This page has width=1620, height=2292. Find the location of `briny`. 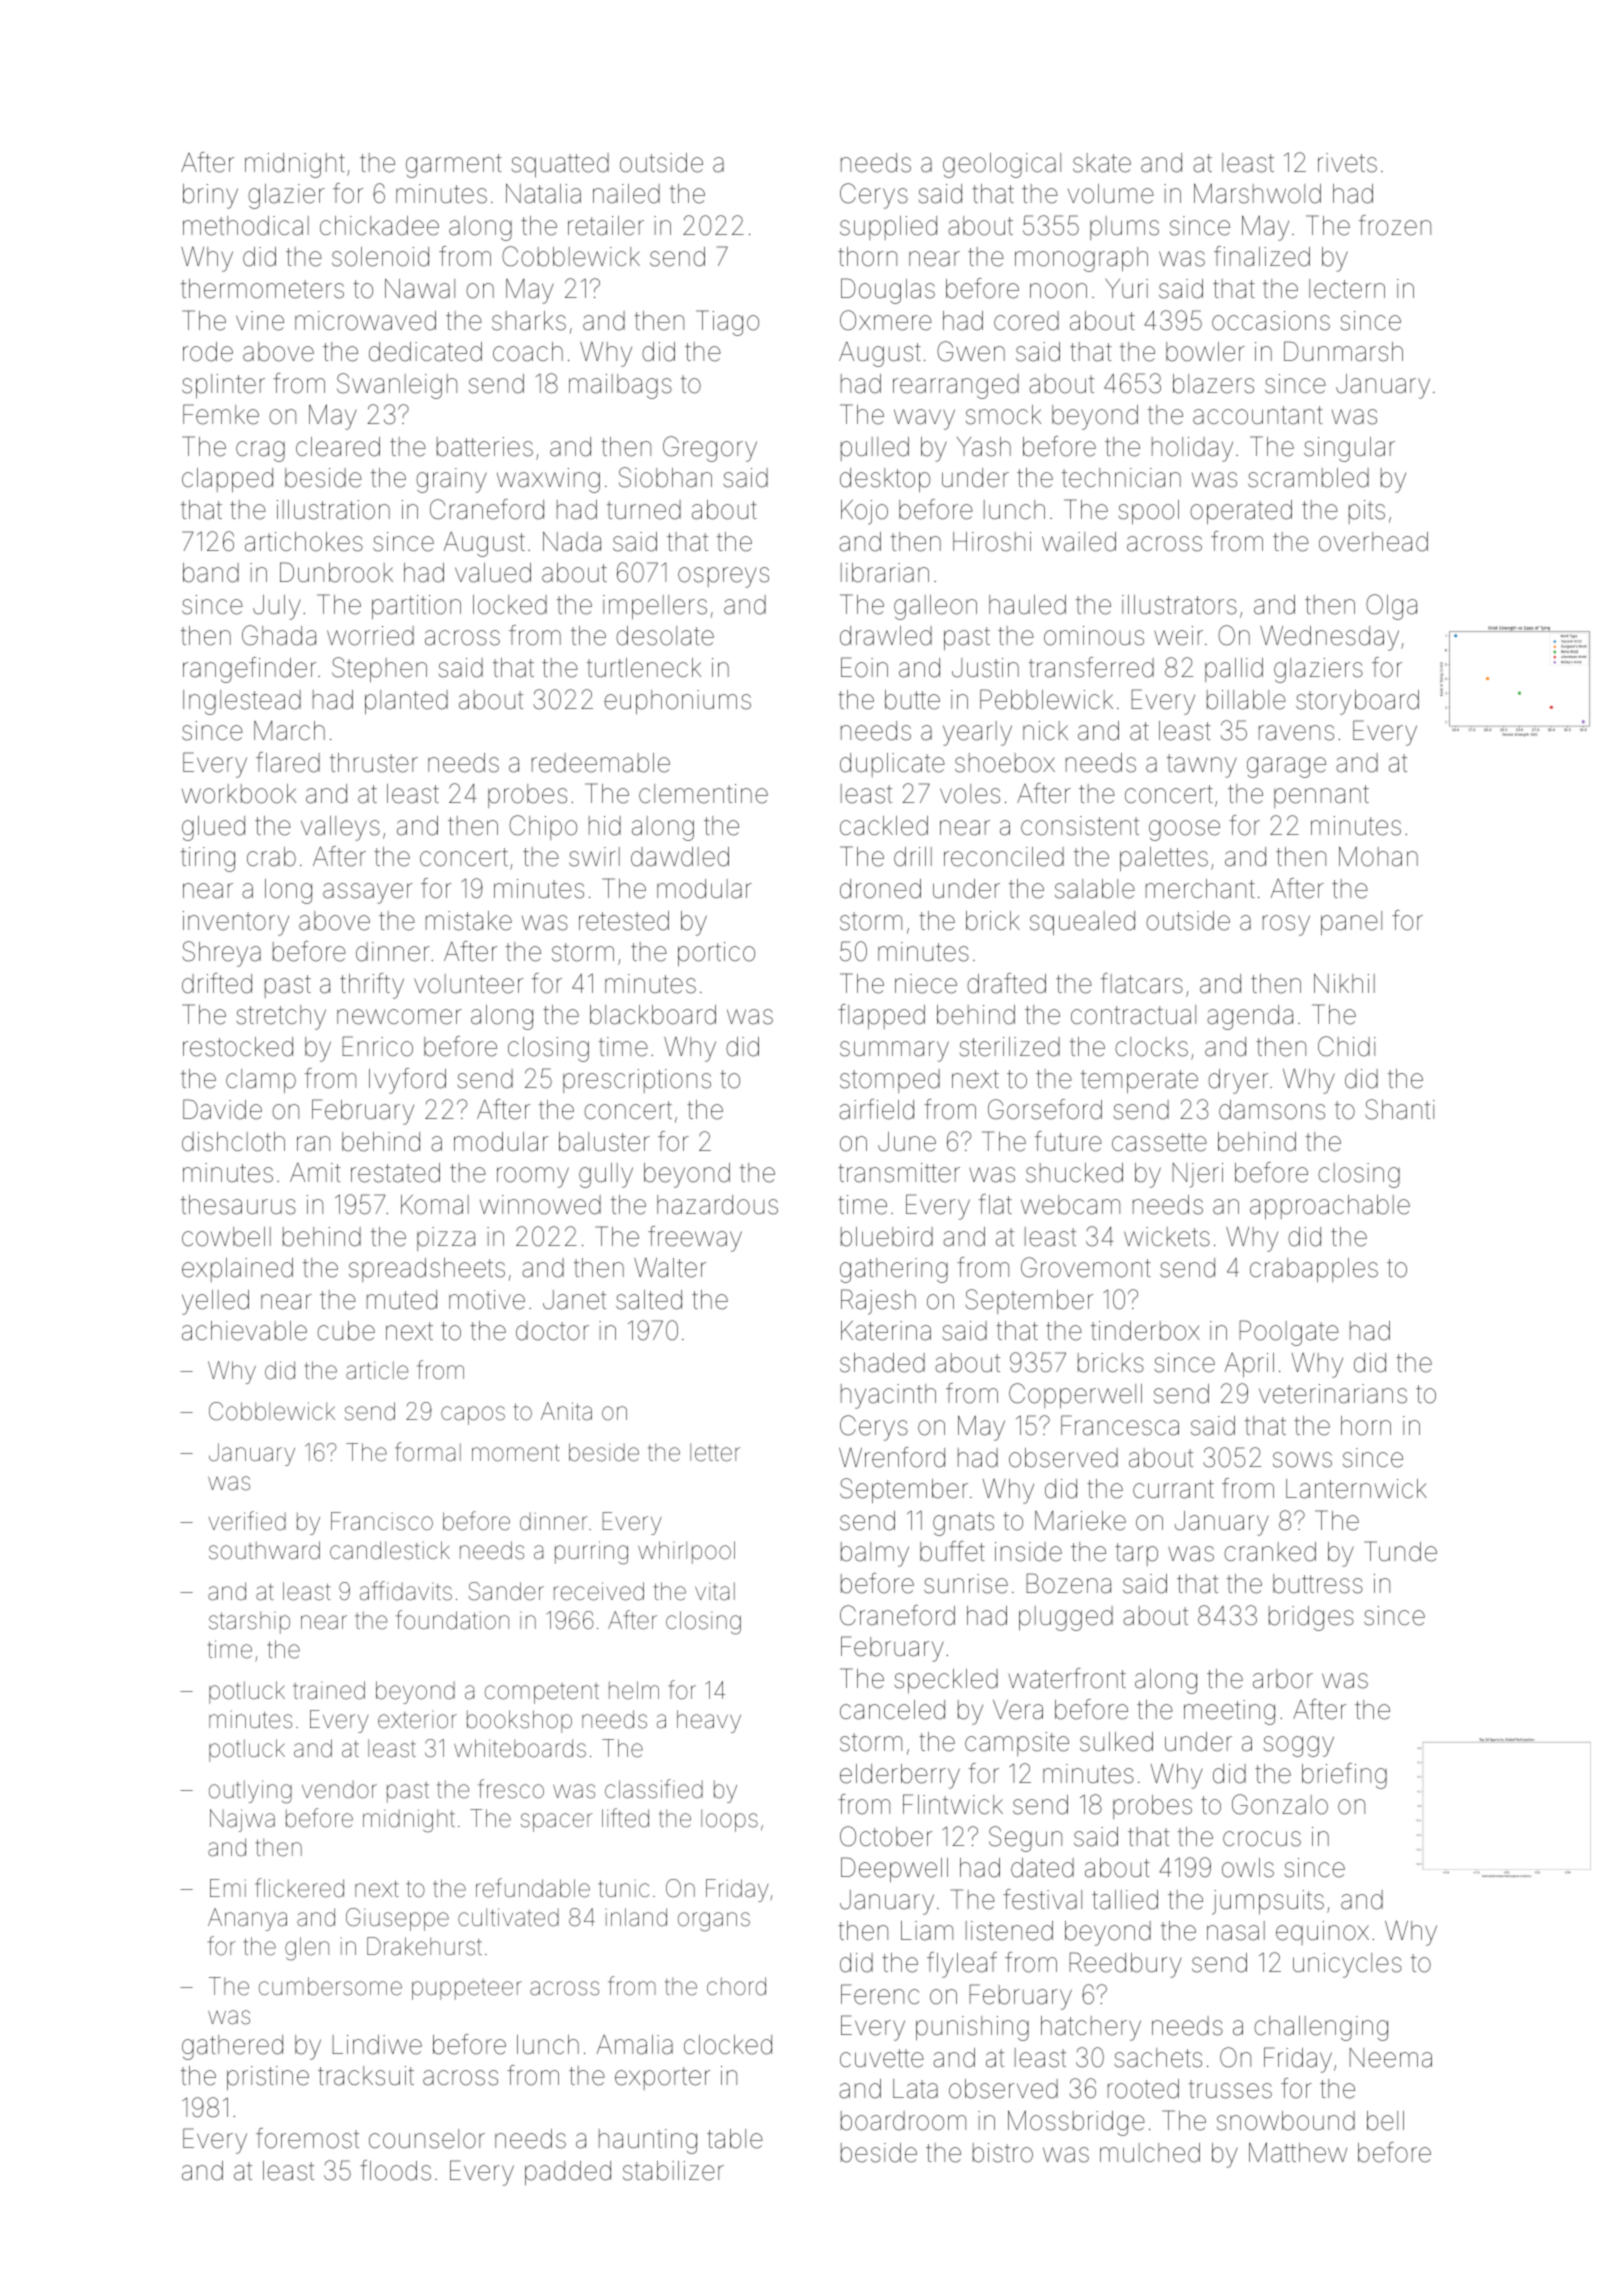

briny is located at coordinates (210, 196).
